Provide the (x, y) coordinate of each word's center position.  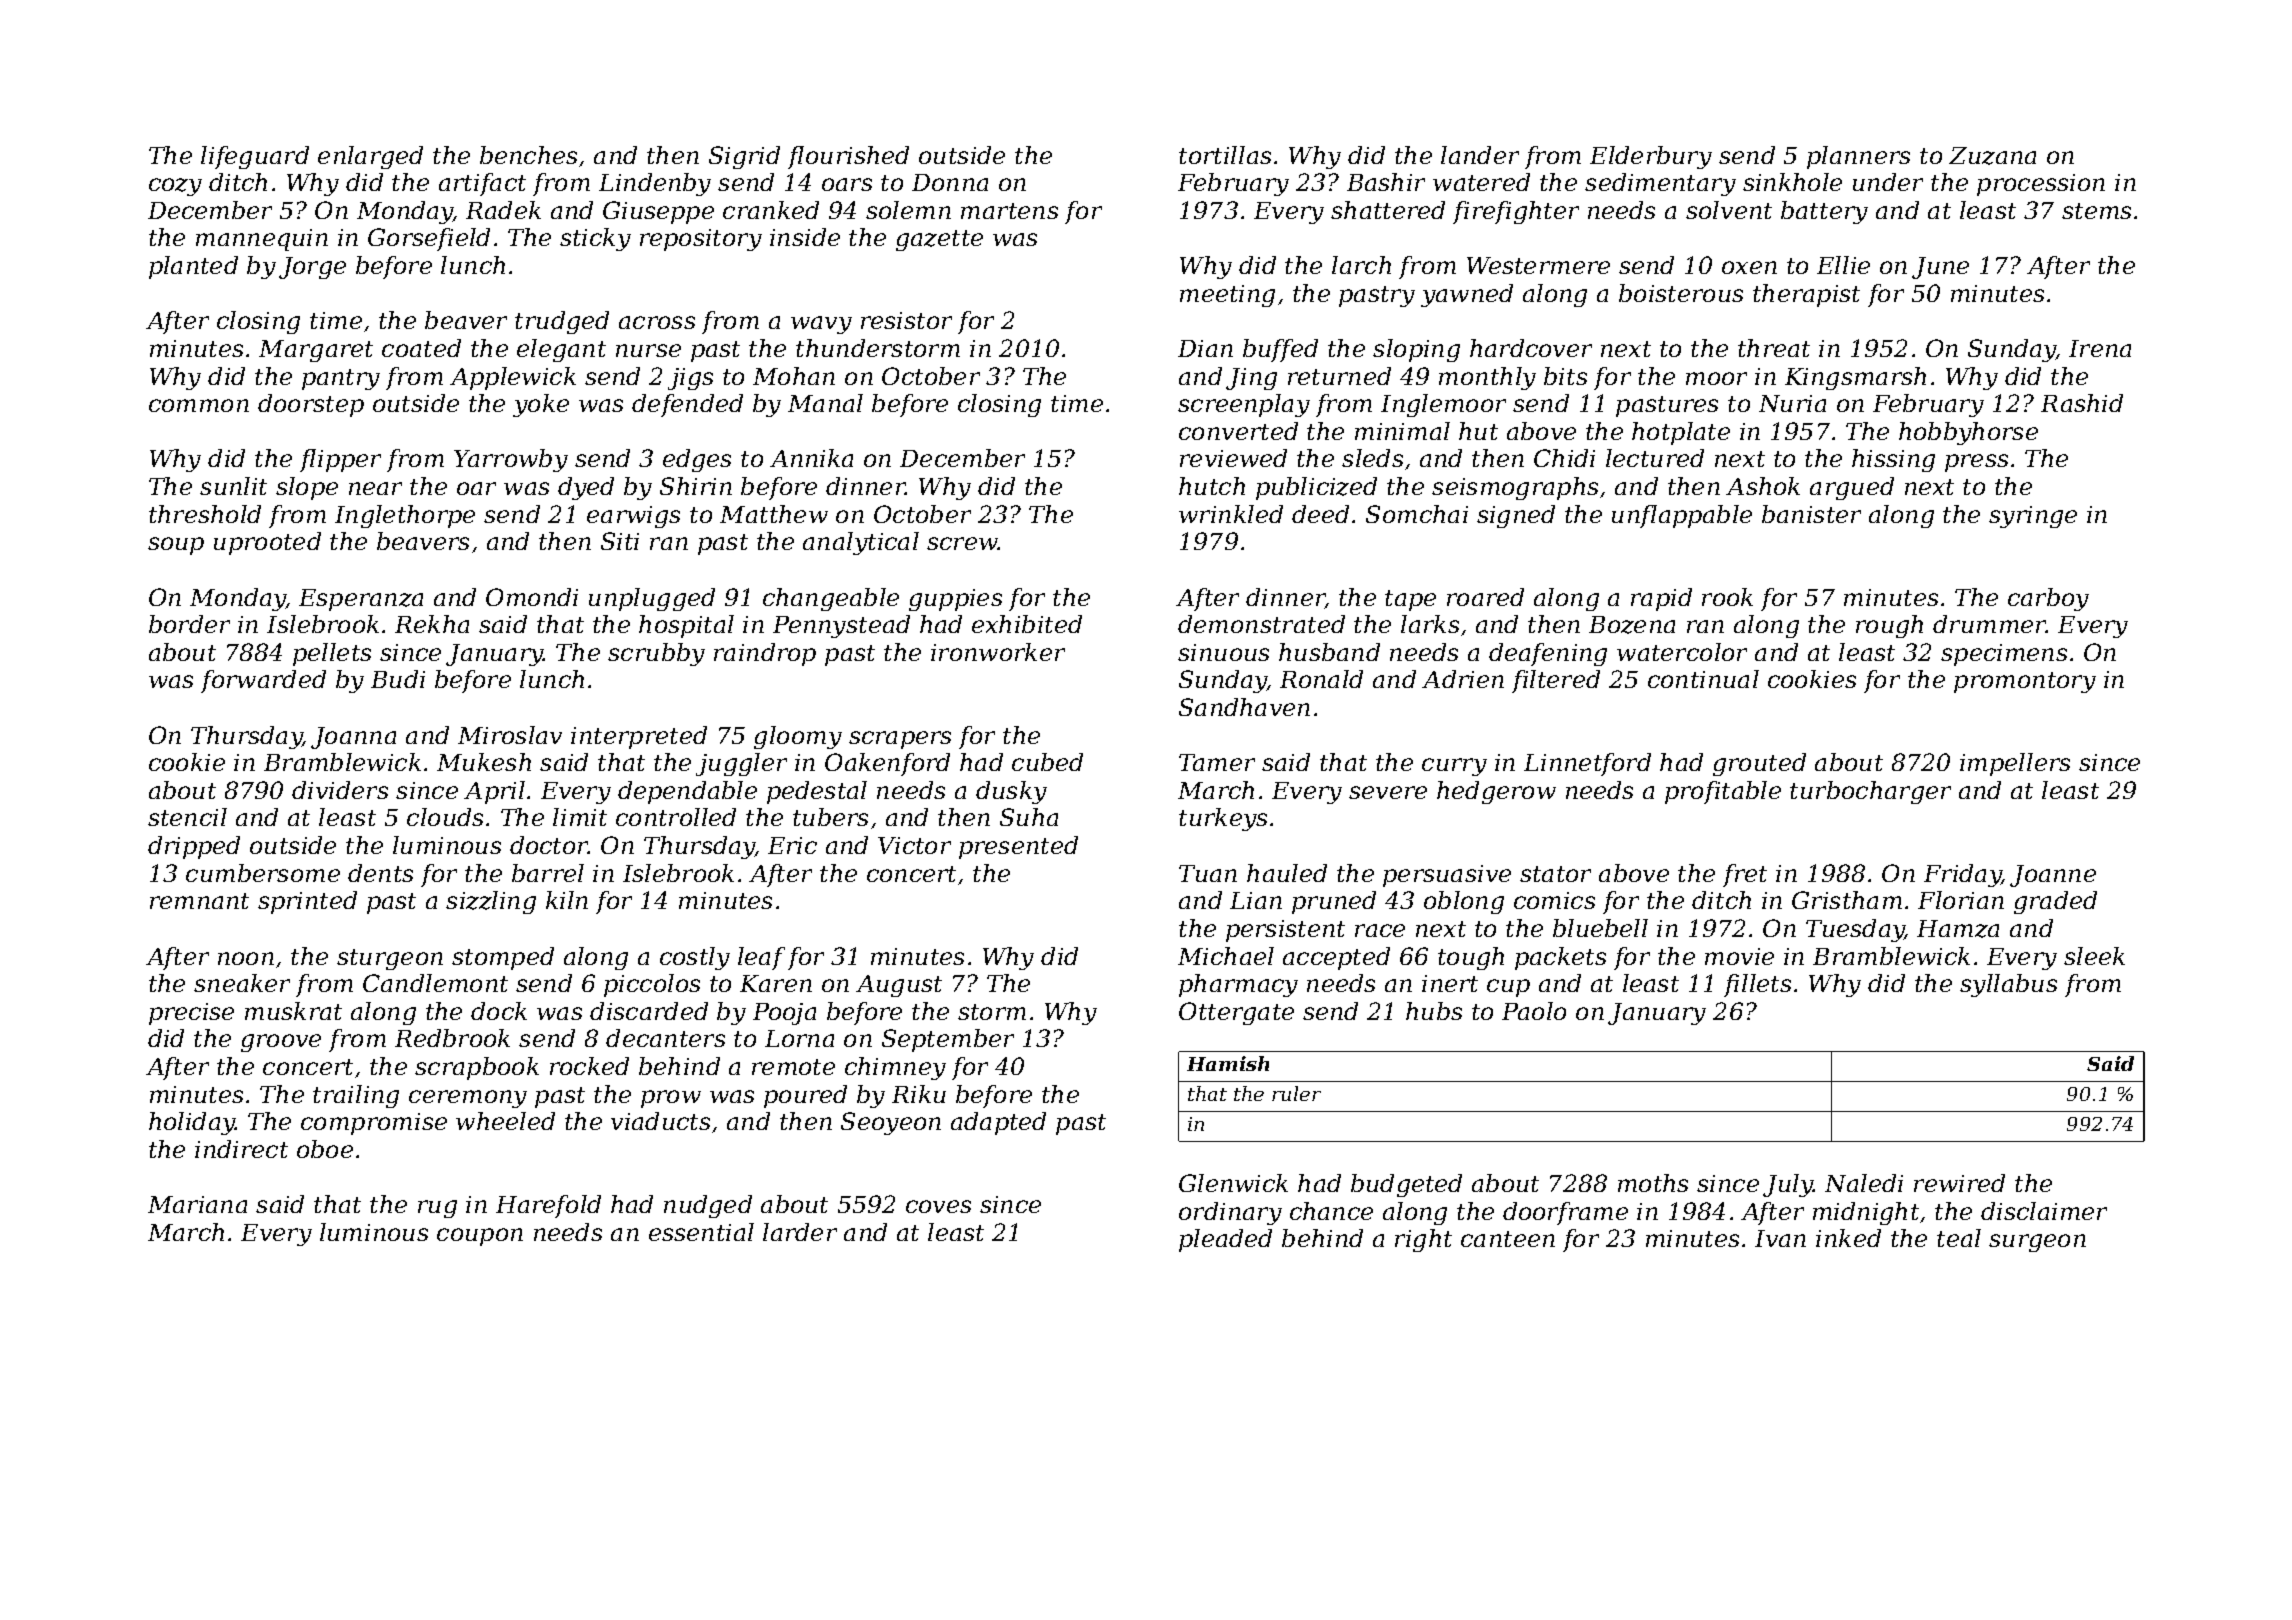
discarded (649, 1011)
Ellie (1843, 265)
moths (1653, 1183)
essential (701, 1232)
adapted (998, 1123)
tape (1410, 600)
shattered (1388, 210)
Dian (1205, 348)
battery (1824, 212)
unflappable (1682, 516)
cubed (1047, 762)
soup (176, 546)
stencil (187, 817)
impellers (2015, 764)
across (657, 322)
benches (528, 155)
